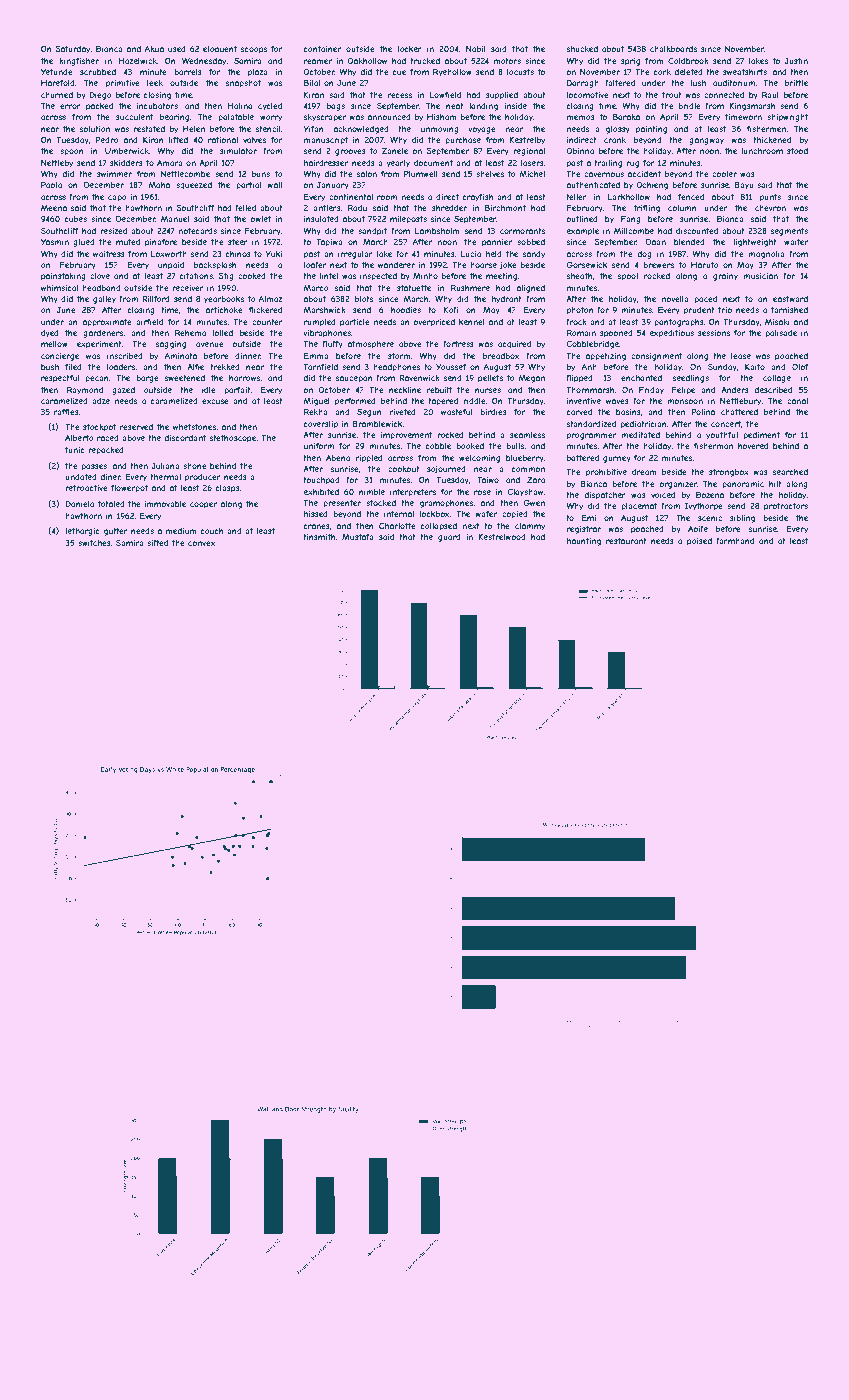 The height and width of the screenshot is (1400, 849). What do you see at coordinates (201, 543) in the screenshot?
I see `convex` at bounding box center [201, 543].
